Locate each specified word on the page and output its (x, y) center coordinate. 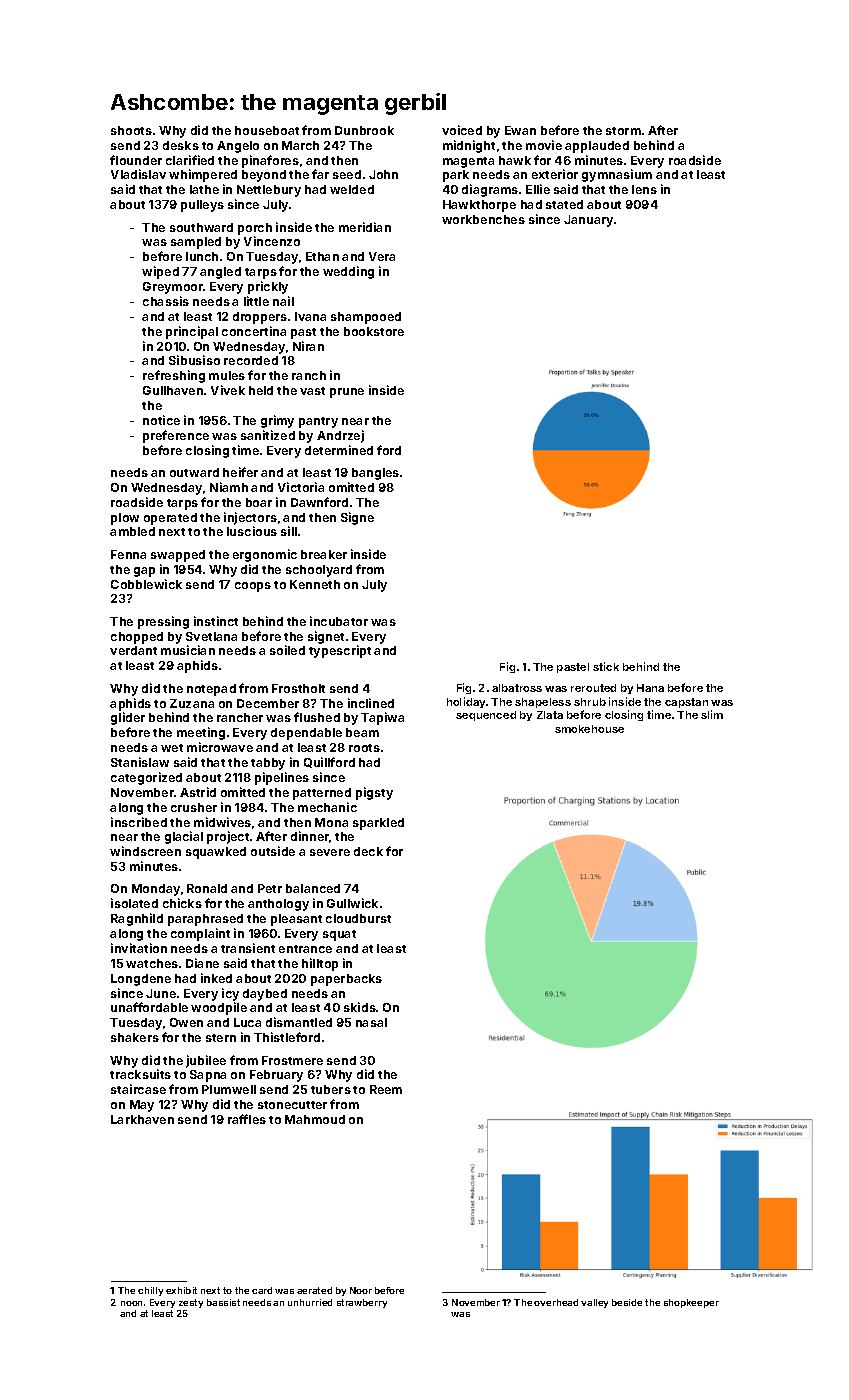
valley (594, 1303)
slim (712, 714)
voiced (462, 130)
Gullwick (352, 903)
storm (623, 131)
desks (181, 145)
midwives (222, 822)
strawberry (362, 1303)
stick (606, 666)
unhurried (310, 1302)
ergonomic (265, 555)
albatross (517, 688)
